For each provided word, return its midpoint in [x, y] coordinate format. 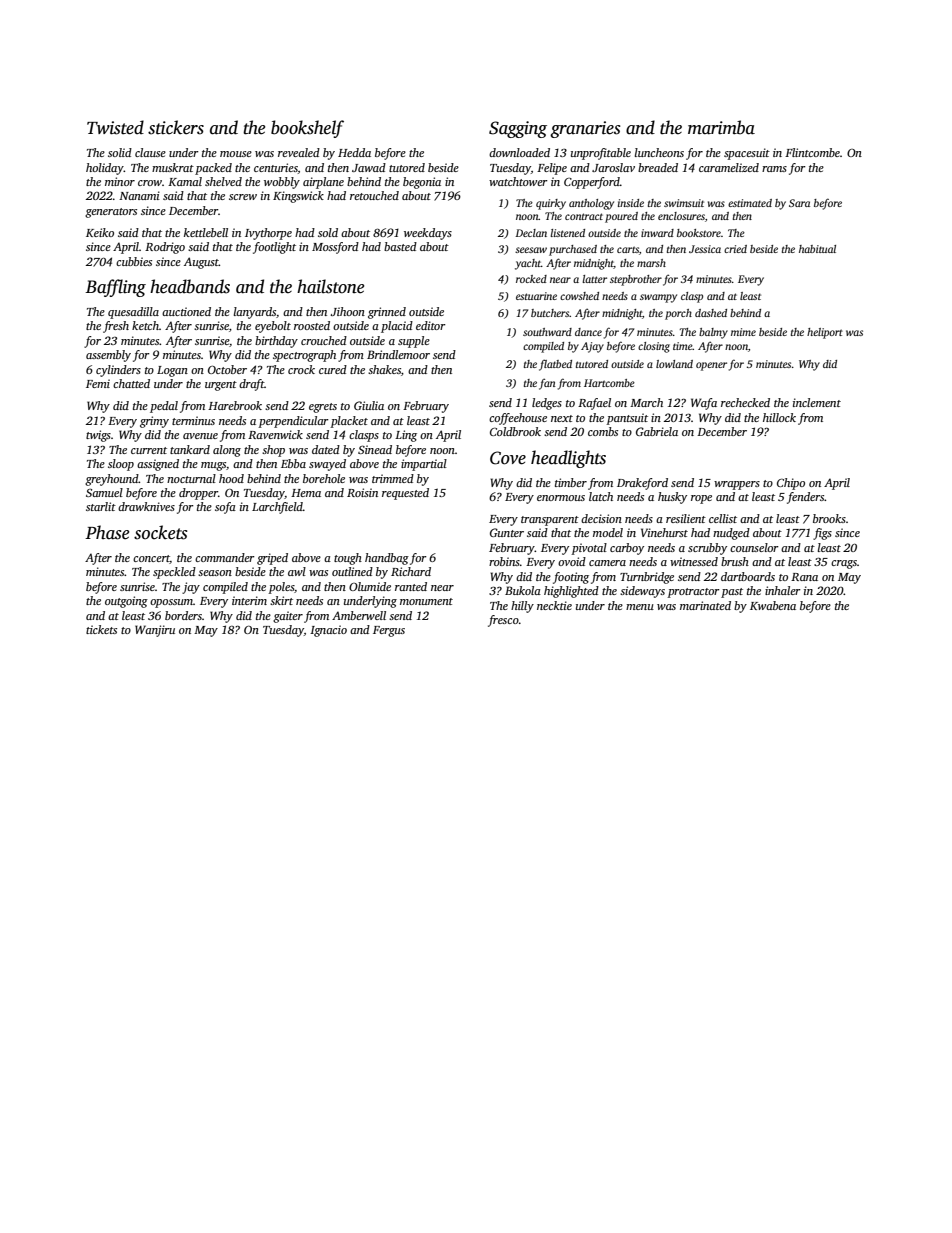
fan [547, 384]
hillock [779, 417]
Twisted [115, 127]
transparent [550, 521]
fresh [116, 327]
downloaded [519, 152]
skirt [281, 600]
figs [822, 534]
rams [774, 169]
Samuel [104, 492]
